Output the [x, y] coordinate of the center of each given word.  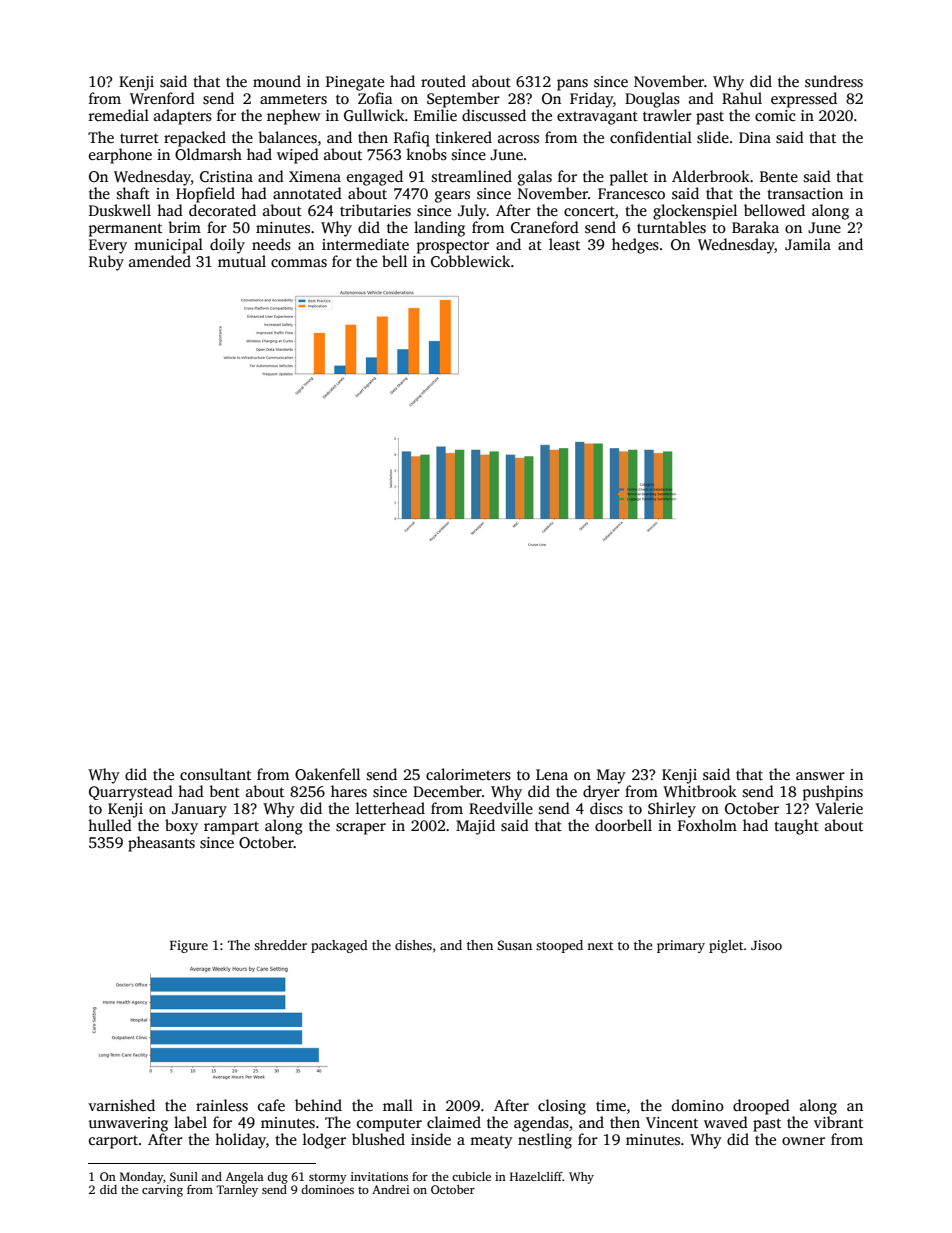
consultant [215, 774]
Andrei [390, 1189]
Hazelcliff [536, 1176]
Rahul [742, 98]
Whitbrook [700, 791]
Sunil [184, 1176]
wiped [298, 156]
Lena [552, 774]
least [564, 244]
